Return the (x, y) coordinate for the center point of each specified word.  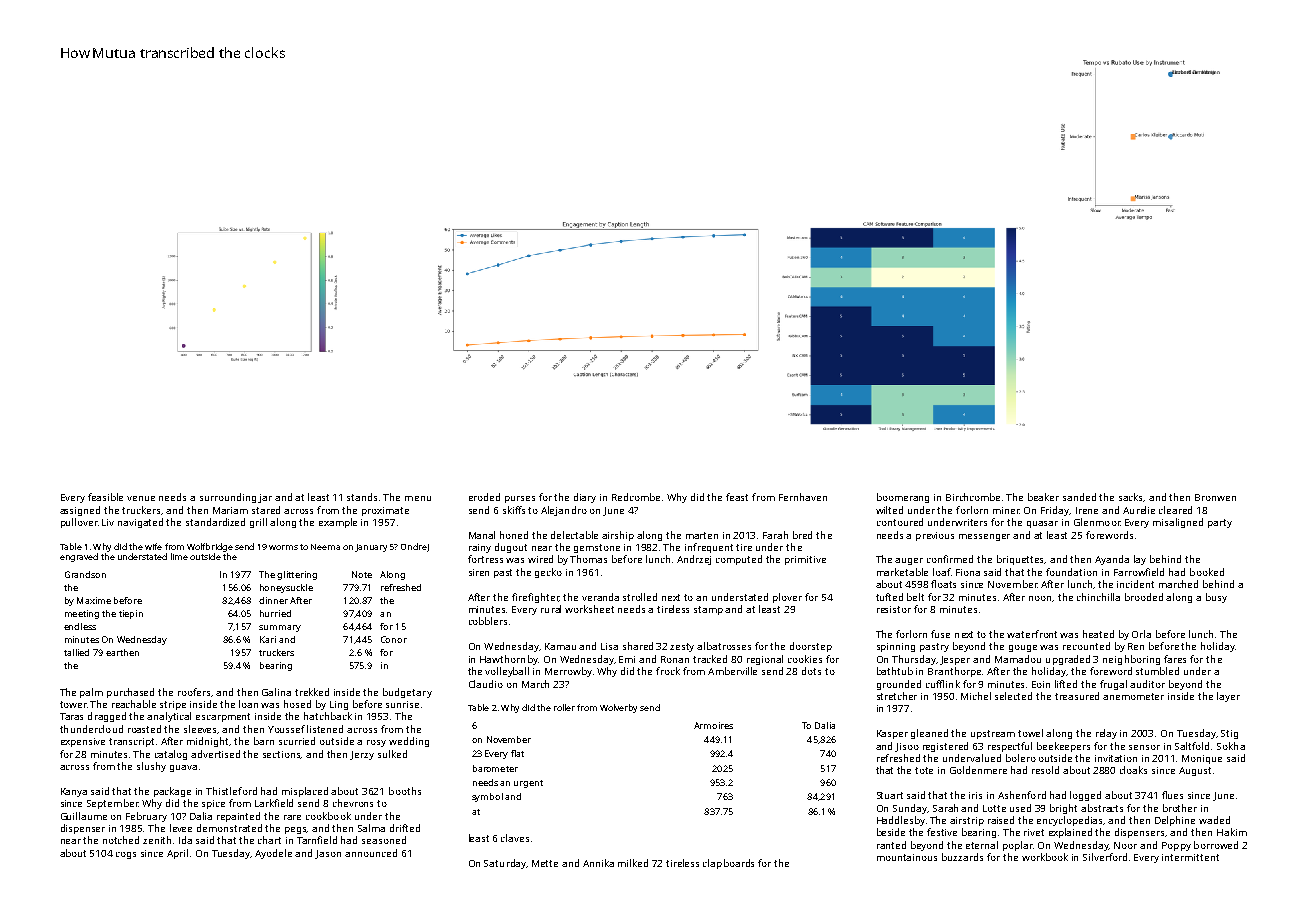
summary (280, 628)
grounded (899, 685)
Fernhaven (803, 497)
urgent (528, 784)
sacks (1131, 497)
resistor (894, 609)
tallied (76, 652)
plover (787, 598)
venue (141, 498)
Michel (976, 696)
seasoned (384, 840)
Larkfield (274, 803)
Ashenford (1022, 795)
